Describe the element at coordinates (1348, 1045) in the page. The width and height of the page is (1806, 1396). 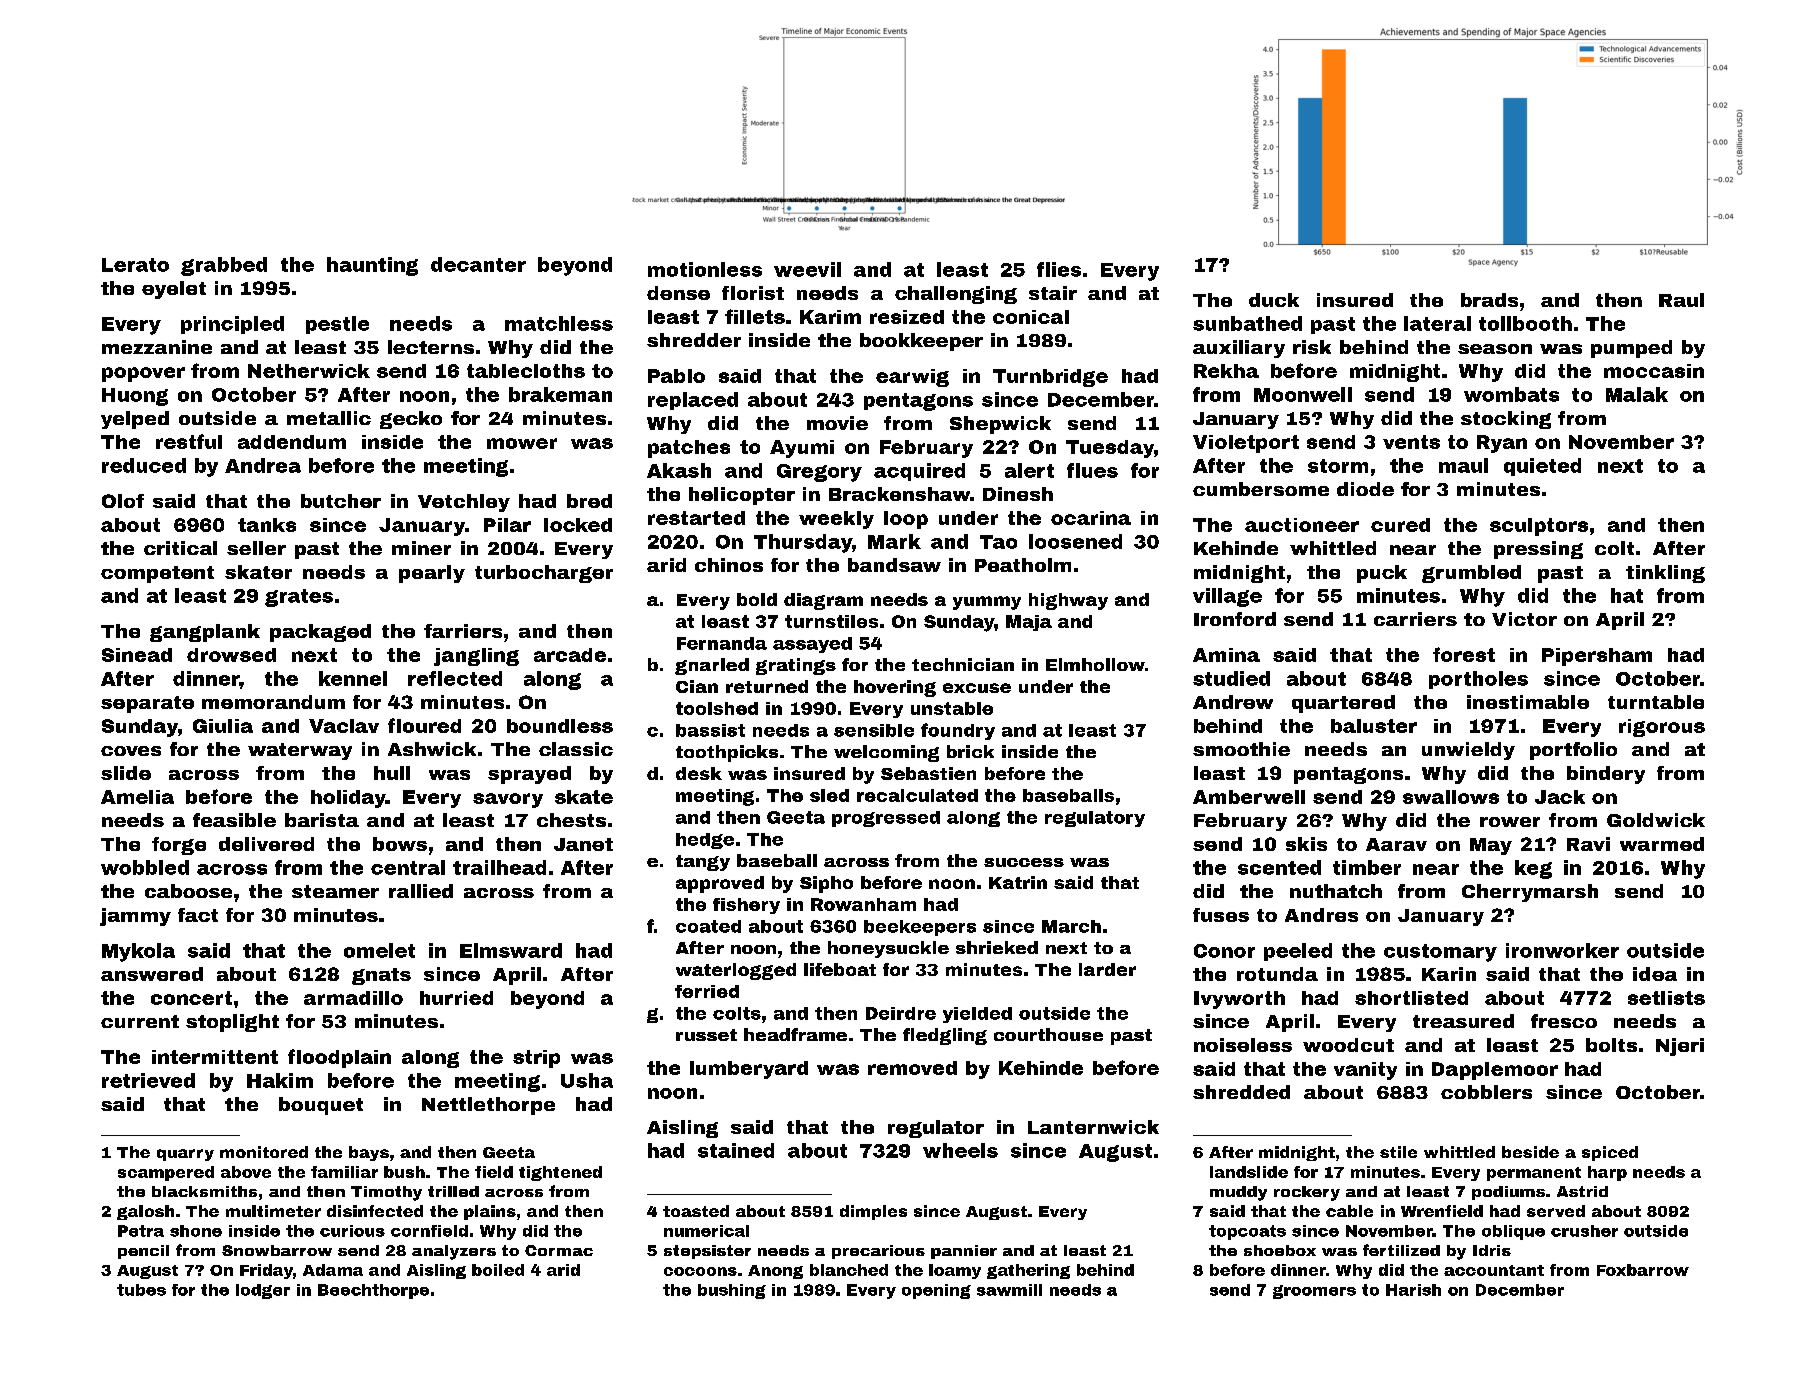
I see `woodcut` at that location.
